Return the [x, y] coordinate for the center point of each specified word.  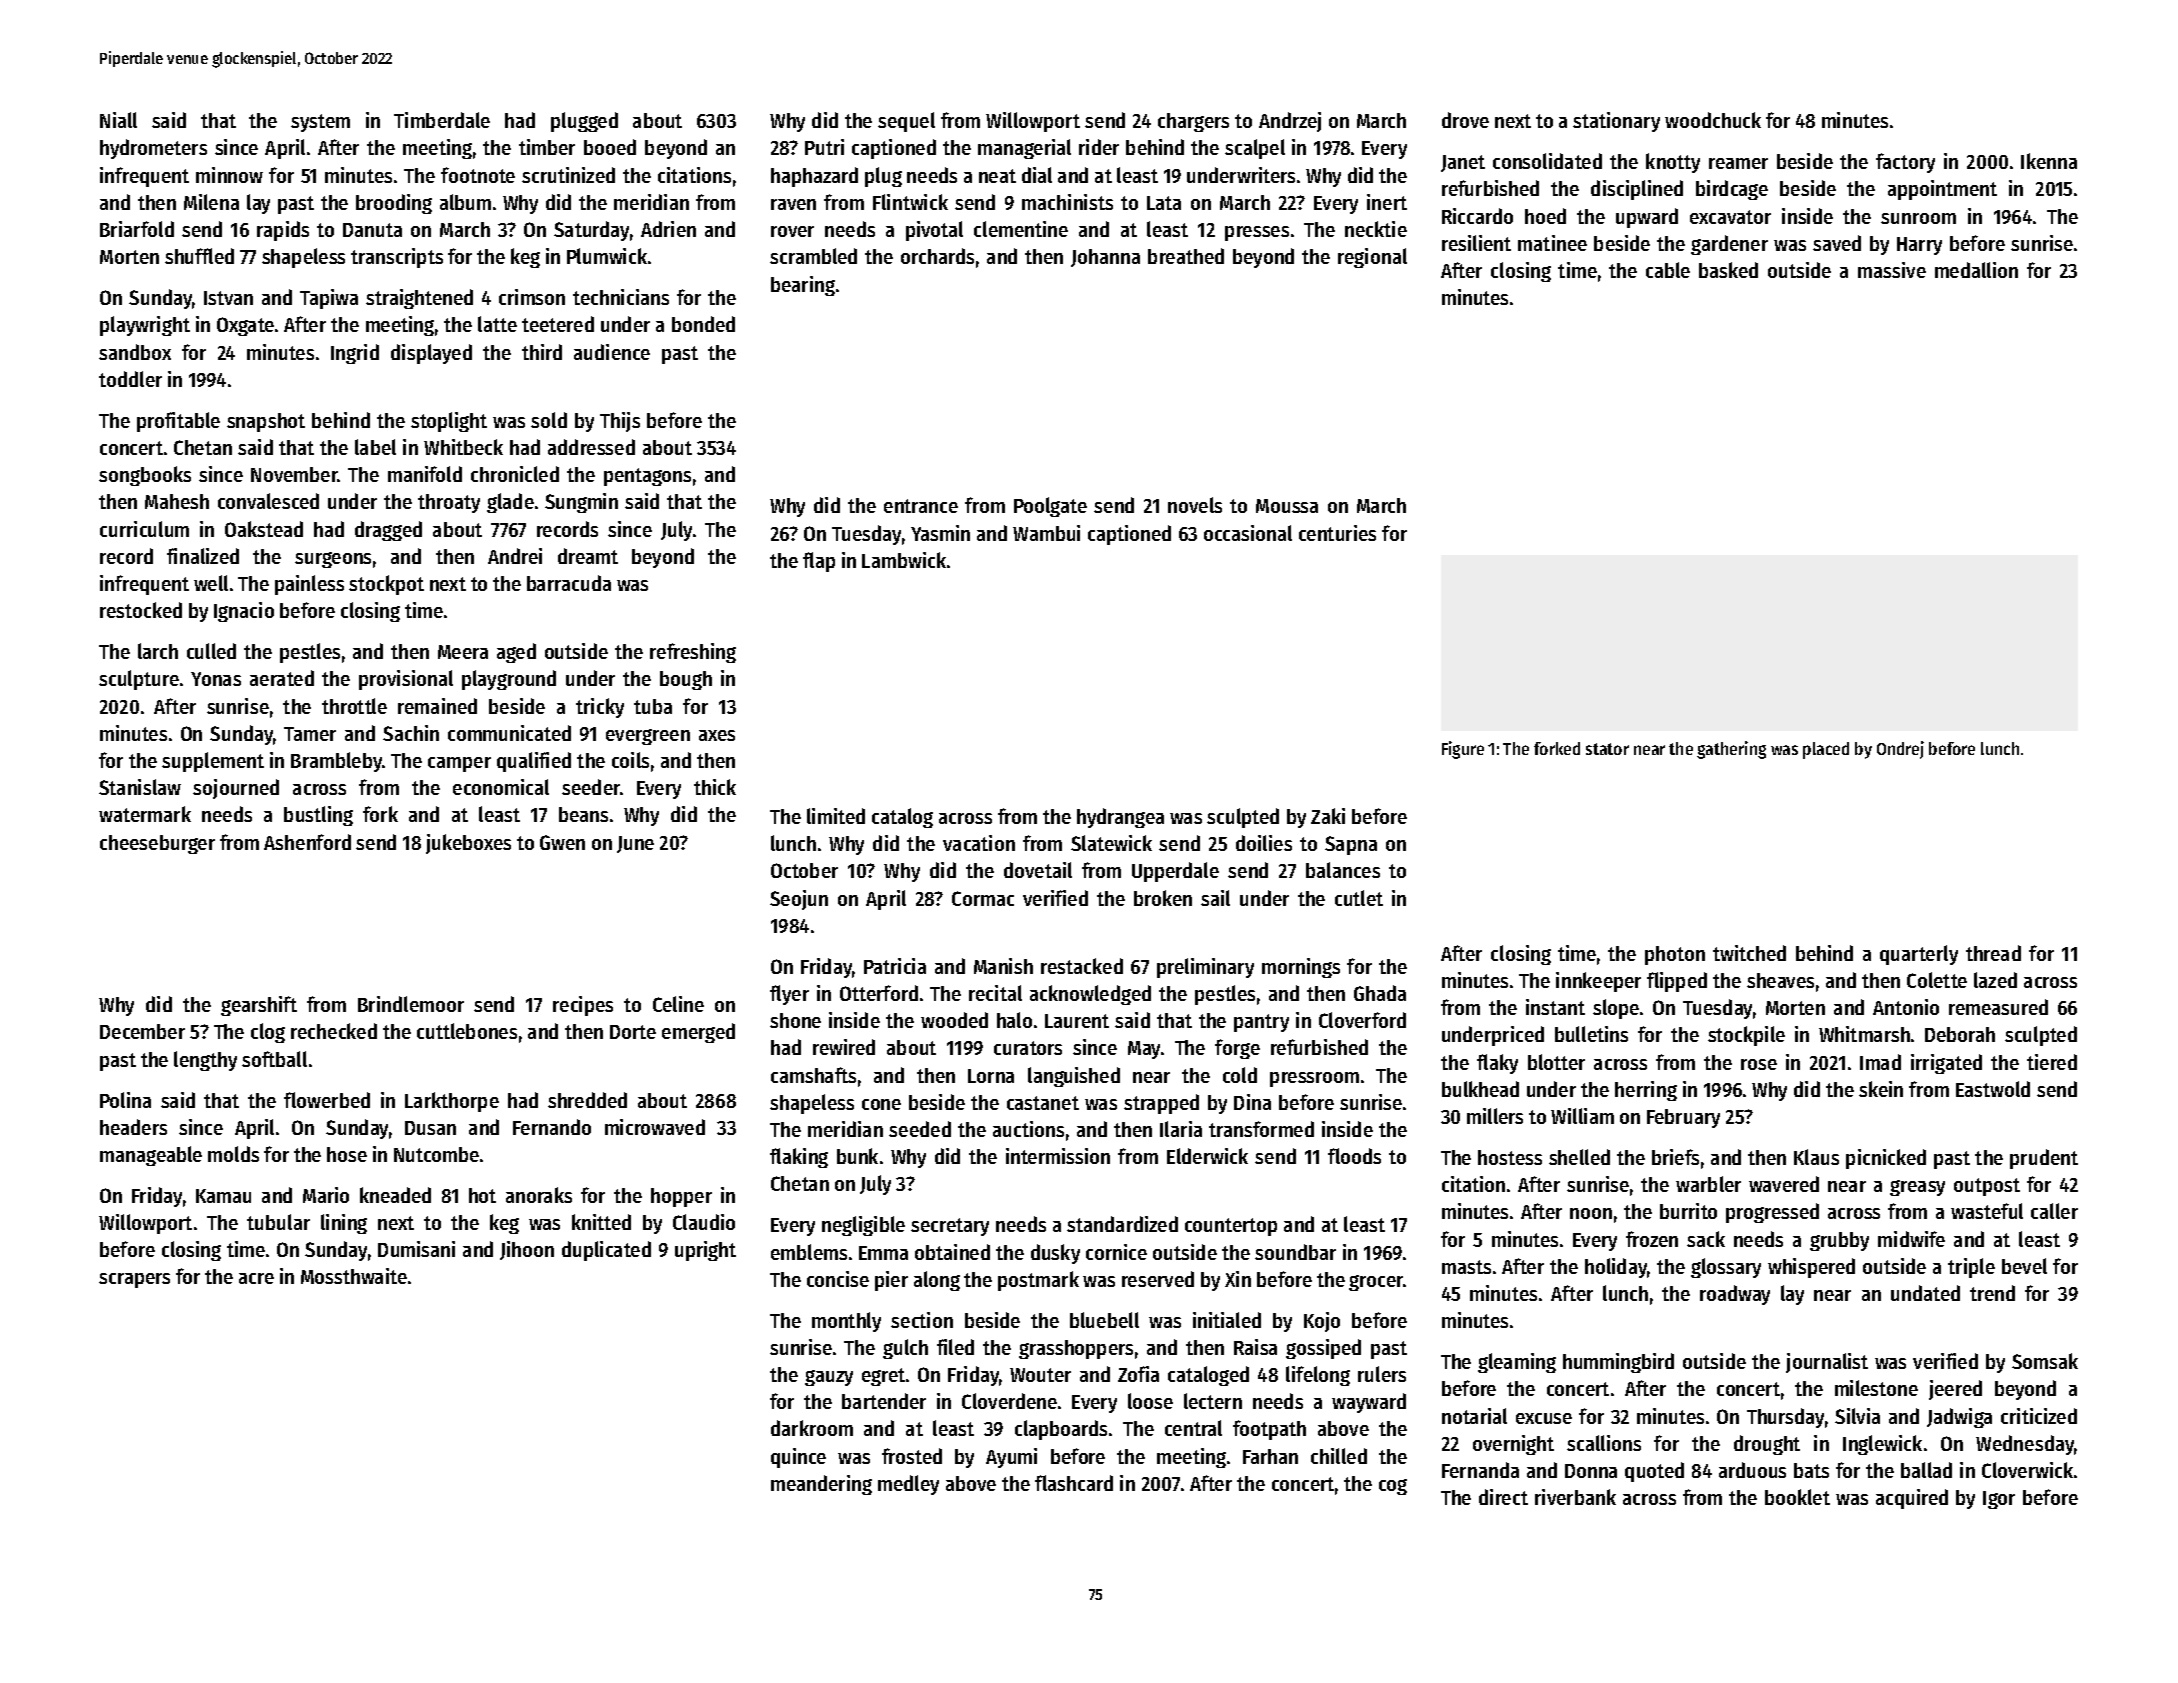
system [320, 123]
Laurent [1077, 1021]
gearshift [259, 1006]
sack [1706, 1239]
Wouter [1040, 1375]
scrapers [134, 1280]
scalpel [1255, 149]
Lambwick [904, 560]
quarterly [1919, 955]
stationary [1616, 122]
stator [1607, 749]
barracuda [569, 583]
